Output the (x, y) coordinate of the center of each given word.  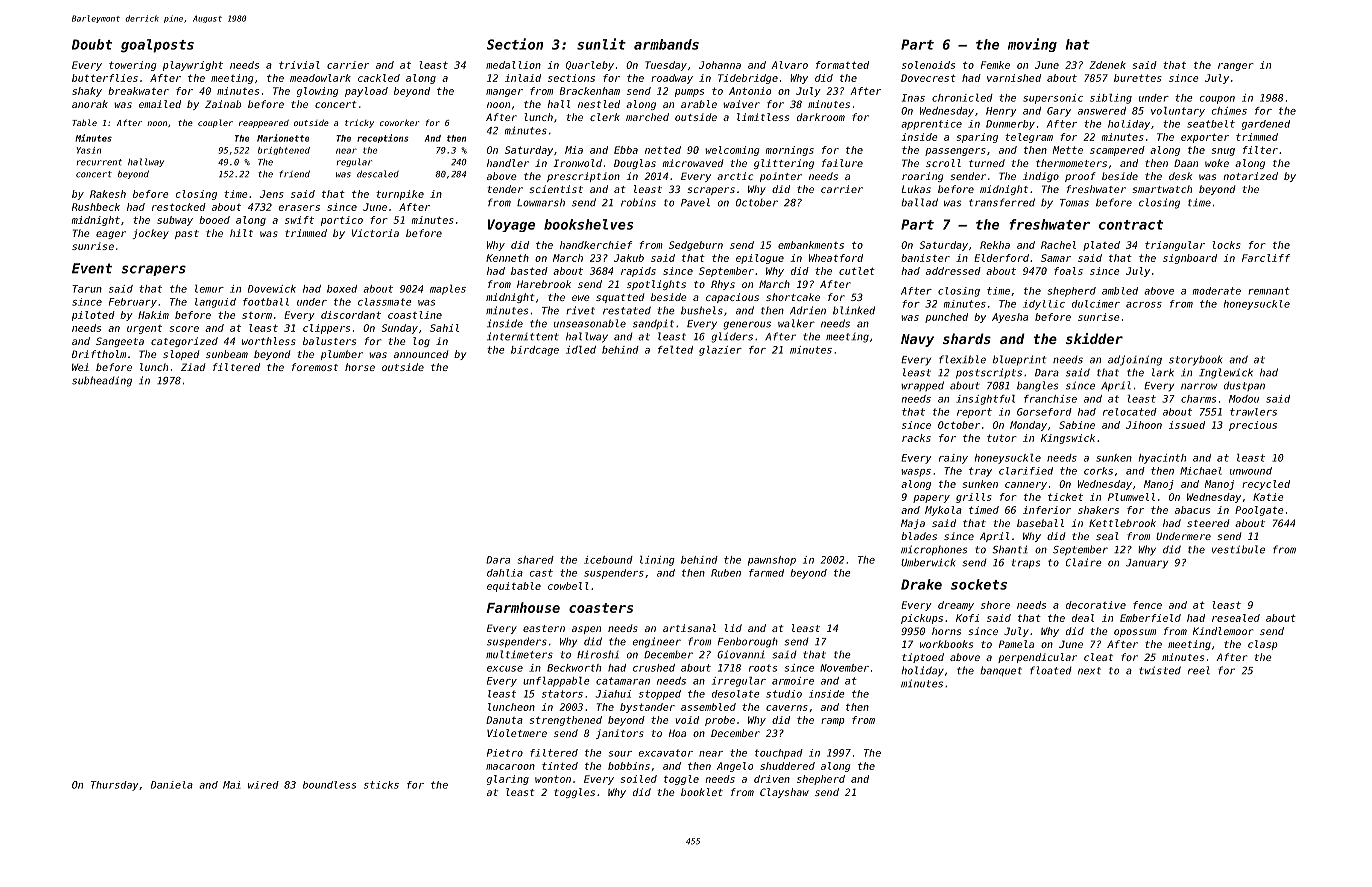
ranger (1236, 67)
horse (360, 367)
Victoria (375, 233)
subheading (102, 381)
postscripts (989, 373)
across (1144, 305)
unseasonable (590, 323)
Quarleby (590, 66)
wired (263, 785)
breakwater (138, 91)
